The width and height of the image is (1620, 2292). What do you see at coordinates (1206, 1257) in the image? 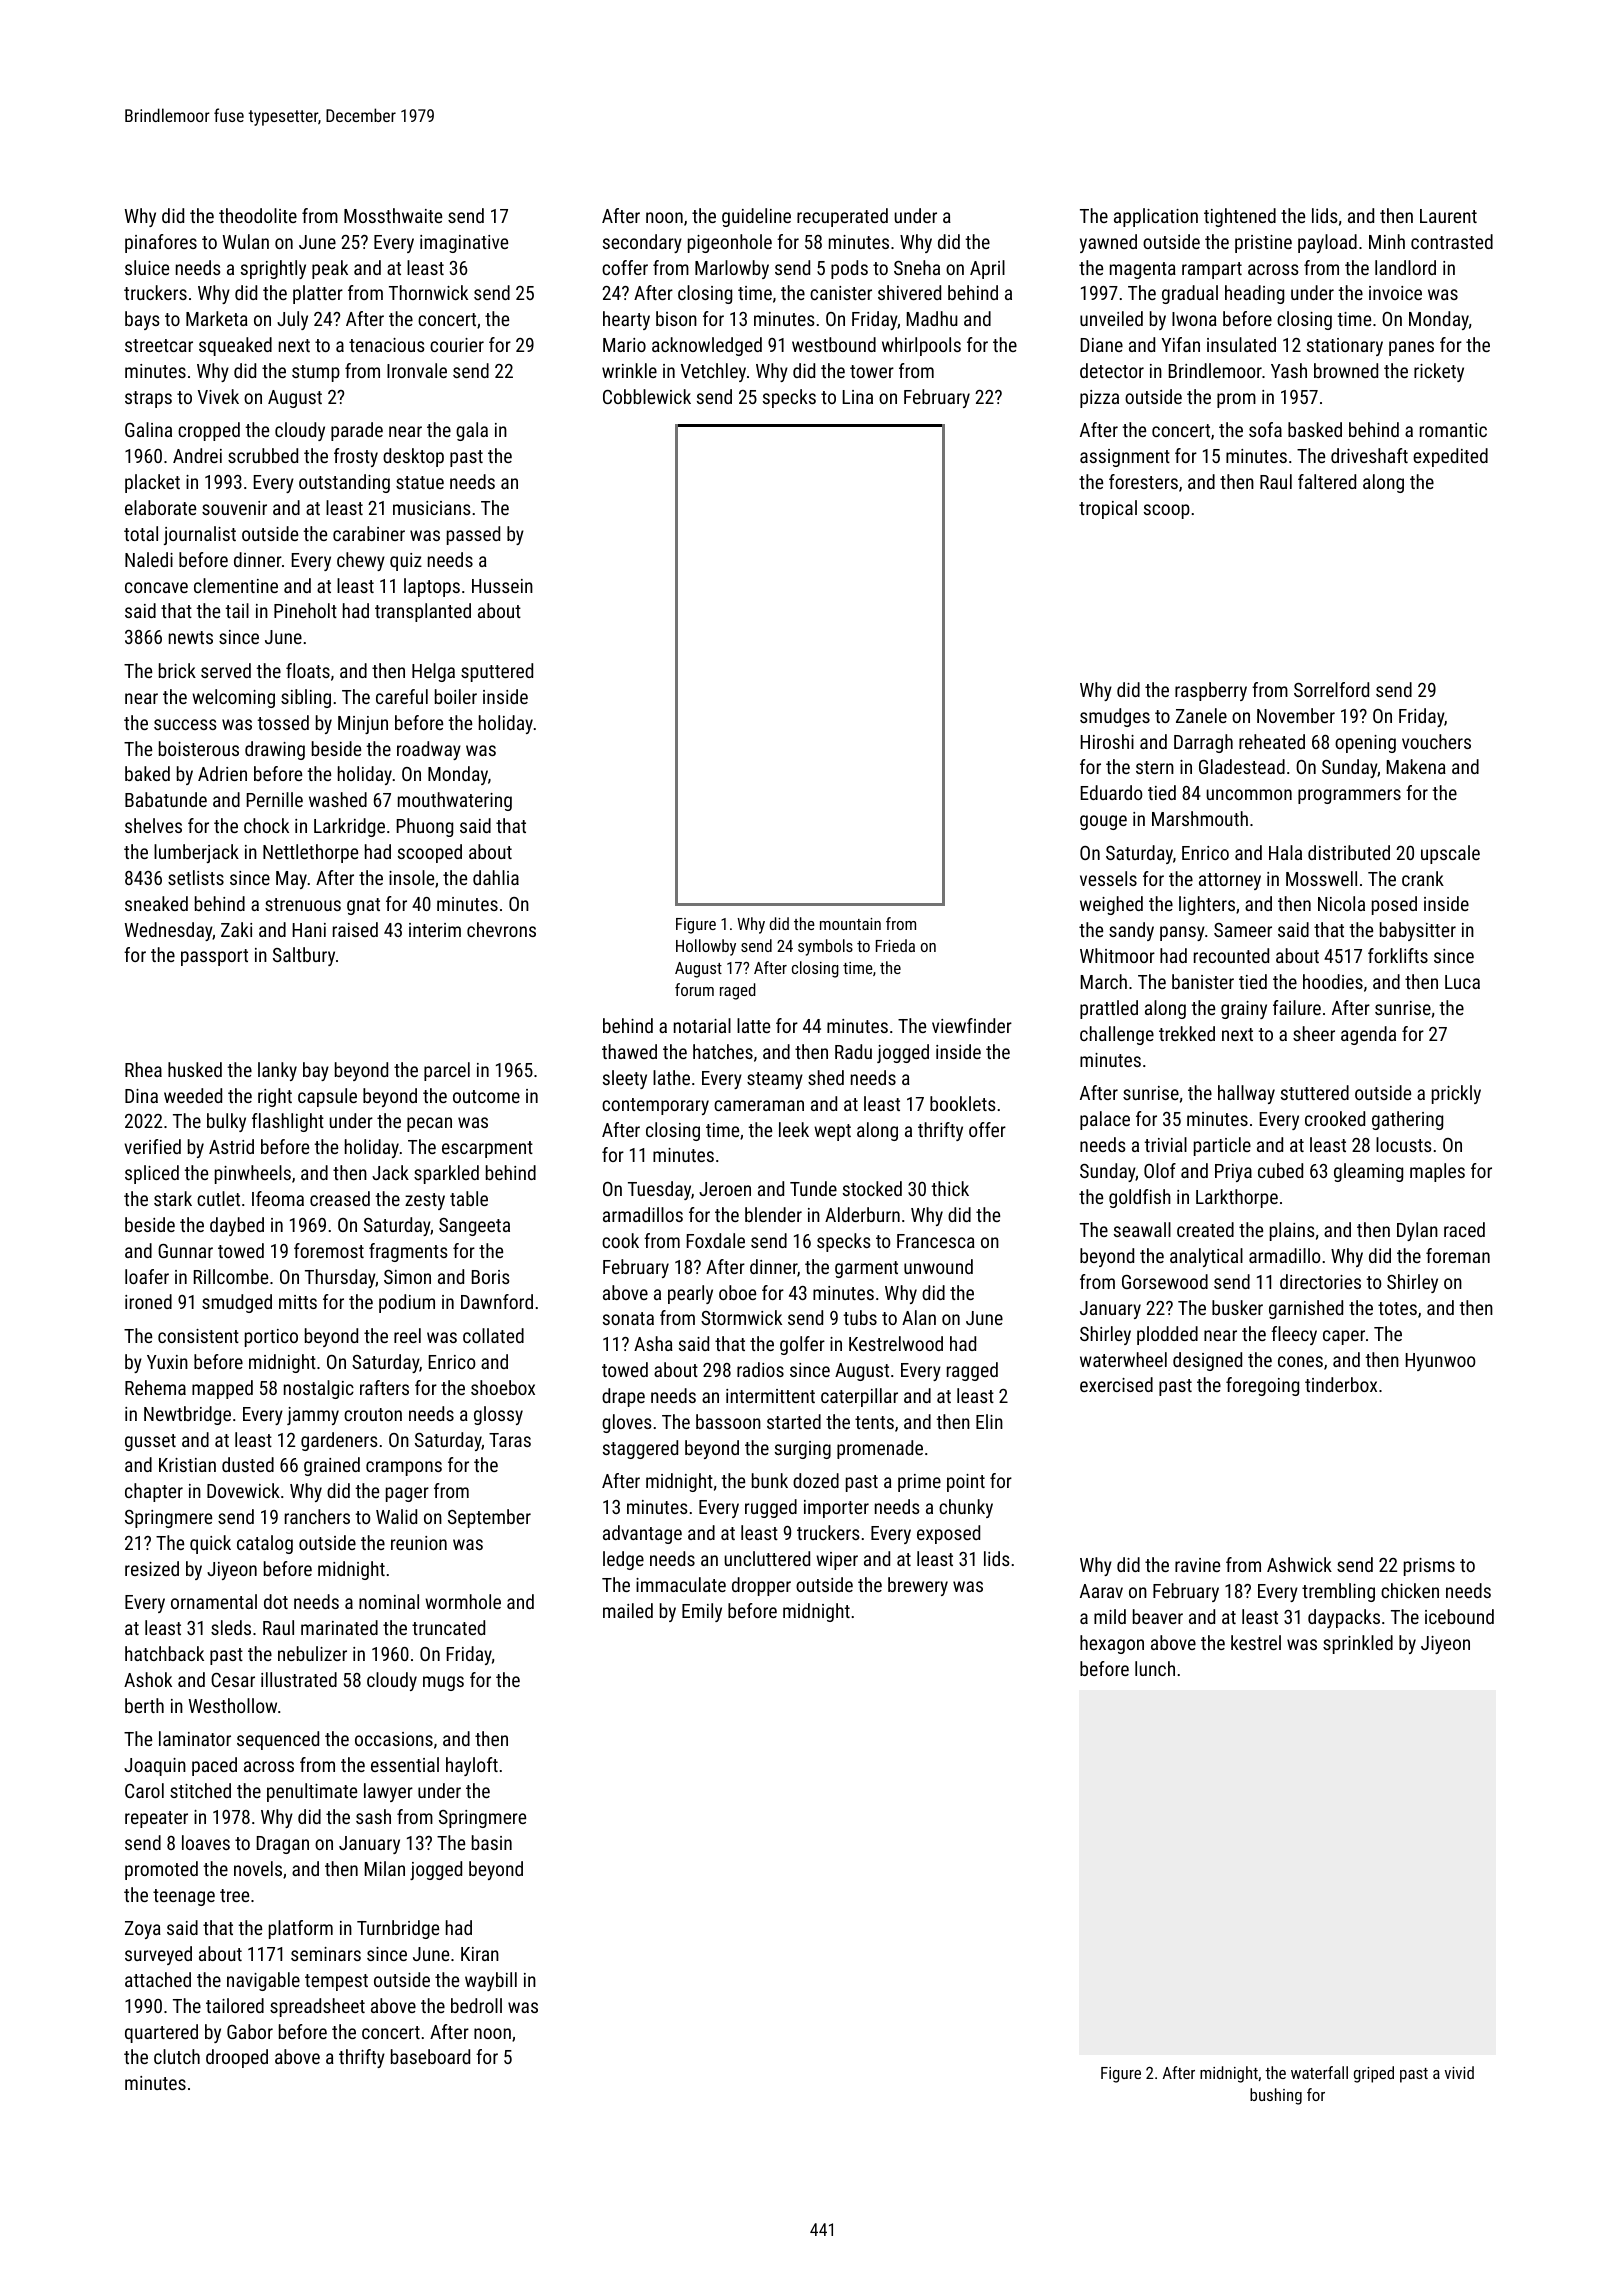
I see `analytical` at bounding box center [1206, 1257].
